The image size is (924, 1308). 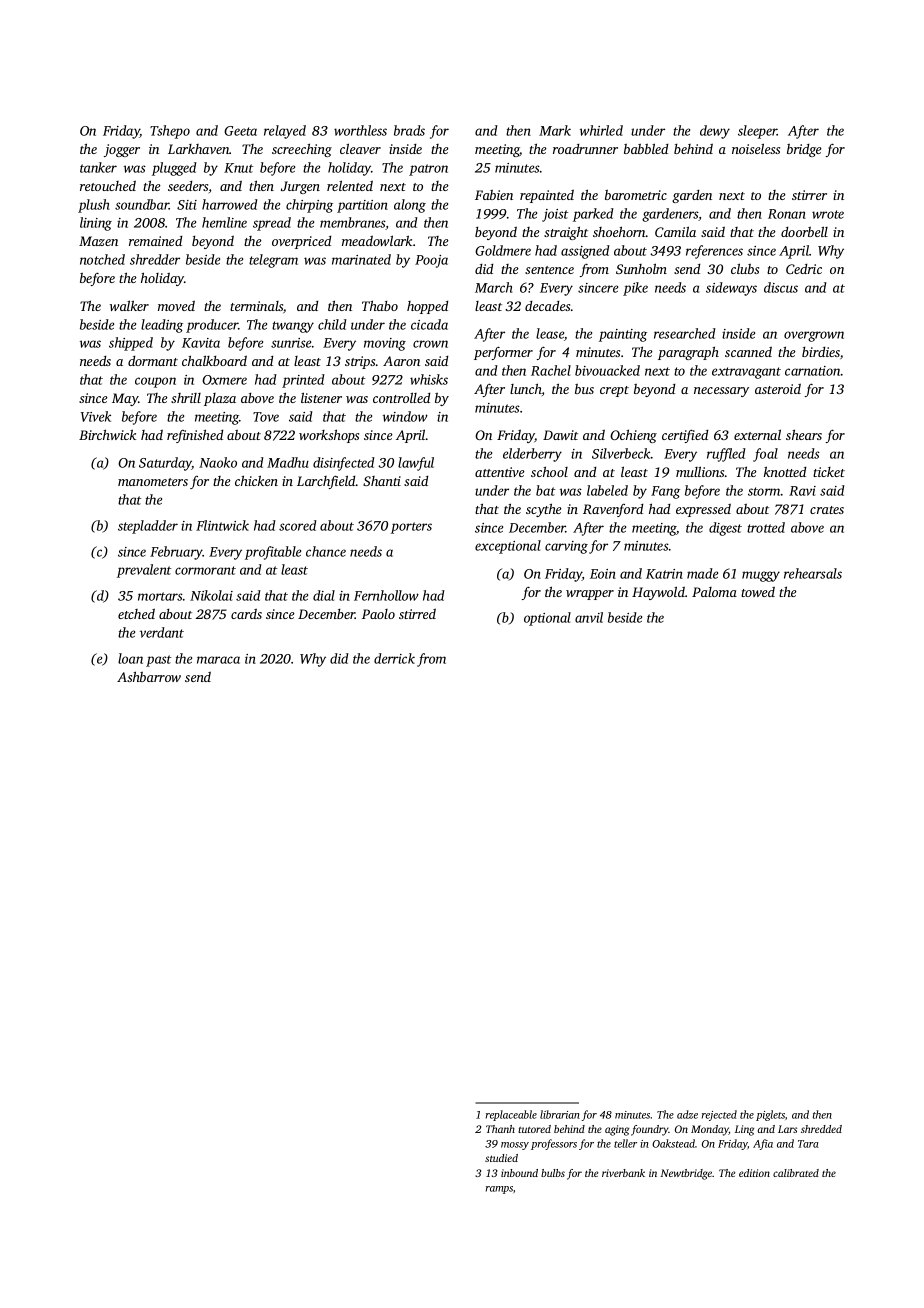 What do you see at coordinates (499, 1190) in the screenshot?
I see `ramps` at bounding box center [499, 1190].
